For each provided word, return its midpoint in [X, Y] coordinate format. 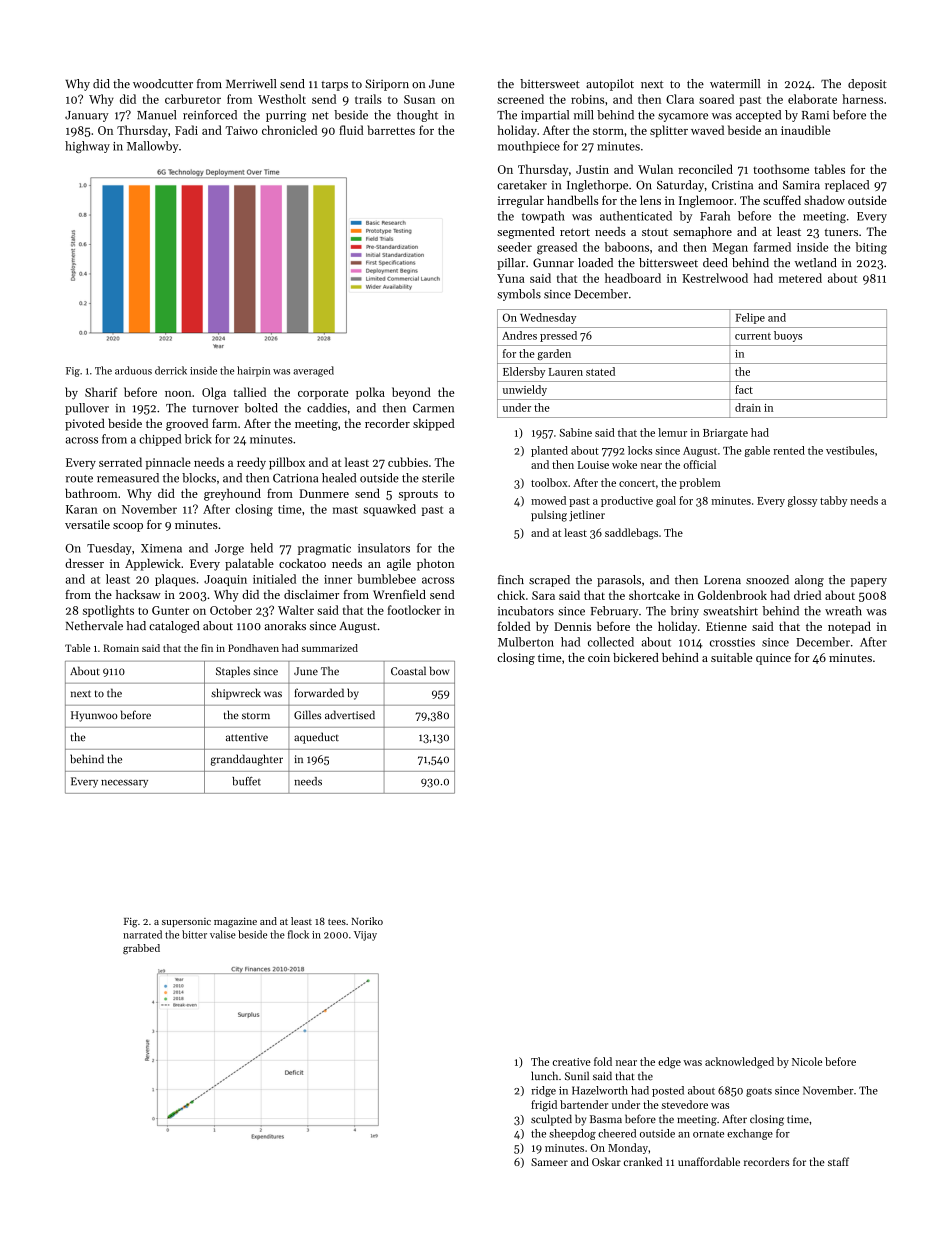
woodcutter [163, 84]
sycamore [683, 117]
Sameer [549, 1162]
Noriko [367, 921]
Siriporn [387, 85]
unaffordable [709, 1161]
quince [773, 659]
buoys [788, 336]
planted [549, 451]
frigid [544, 1106]
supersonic [186, 922]
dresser [84, 563]
